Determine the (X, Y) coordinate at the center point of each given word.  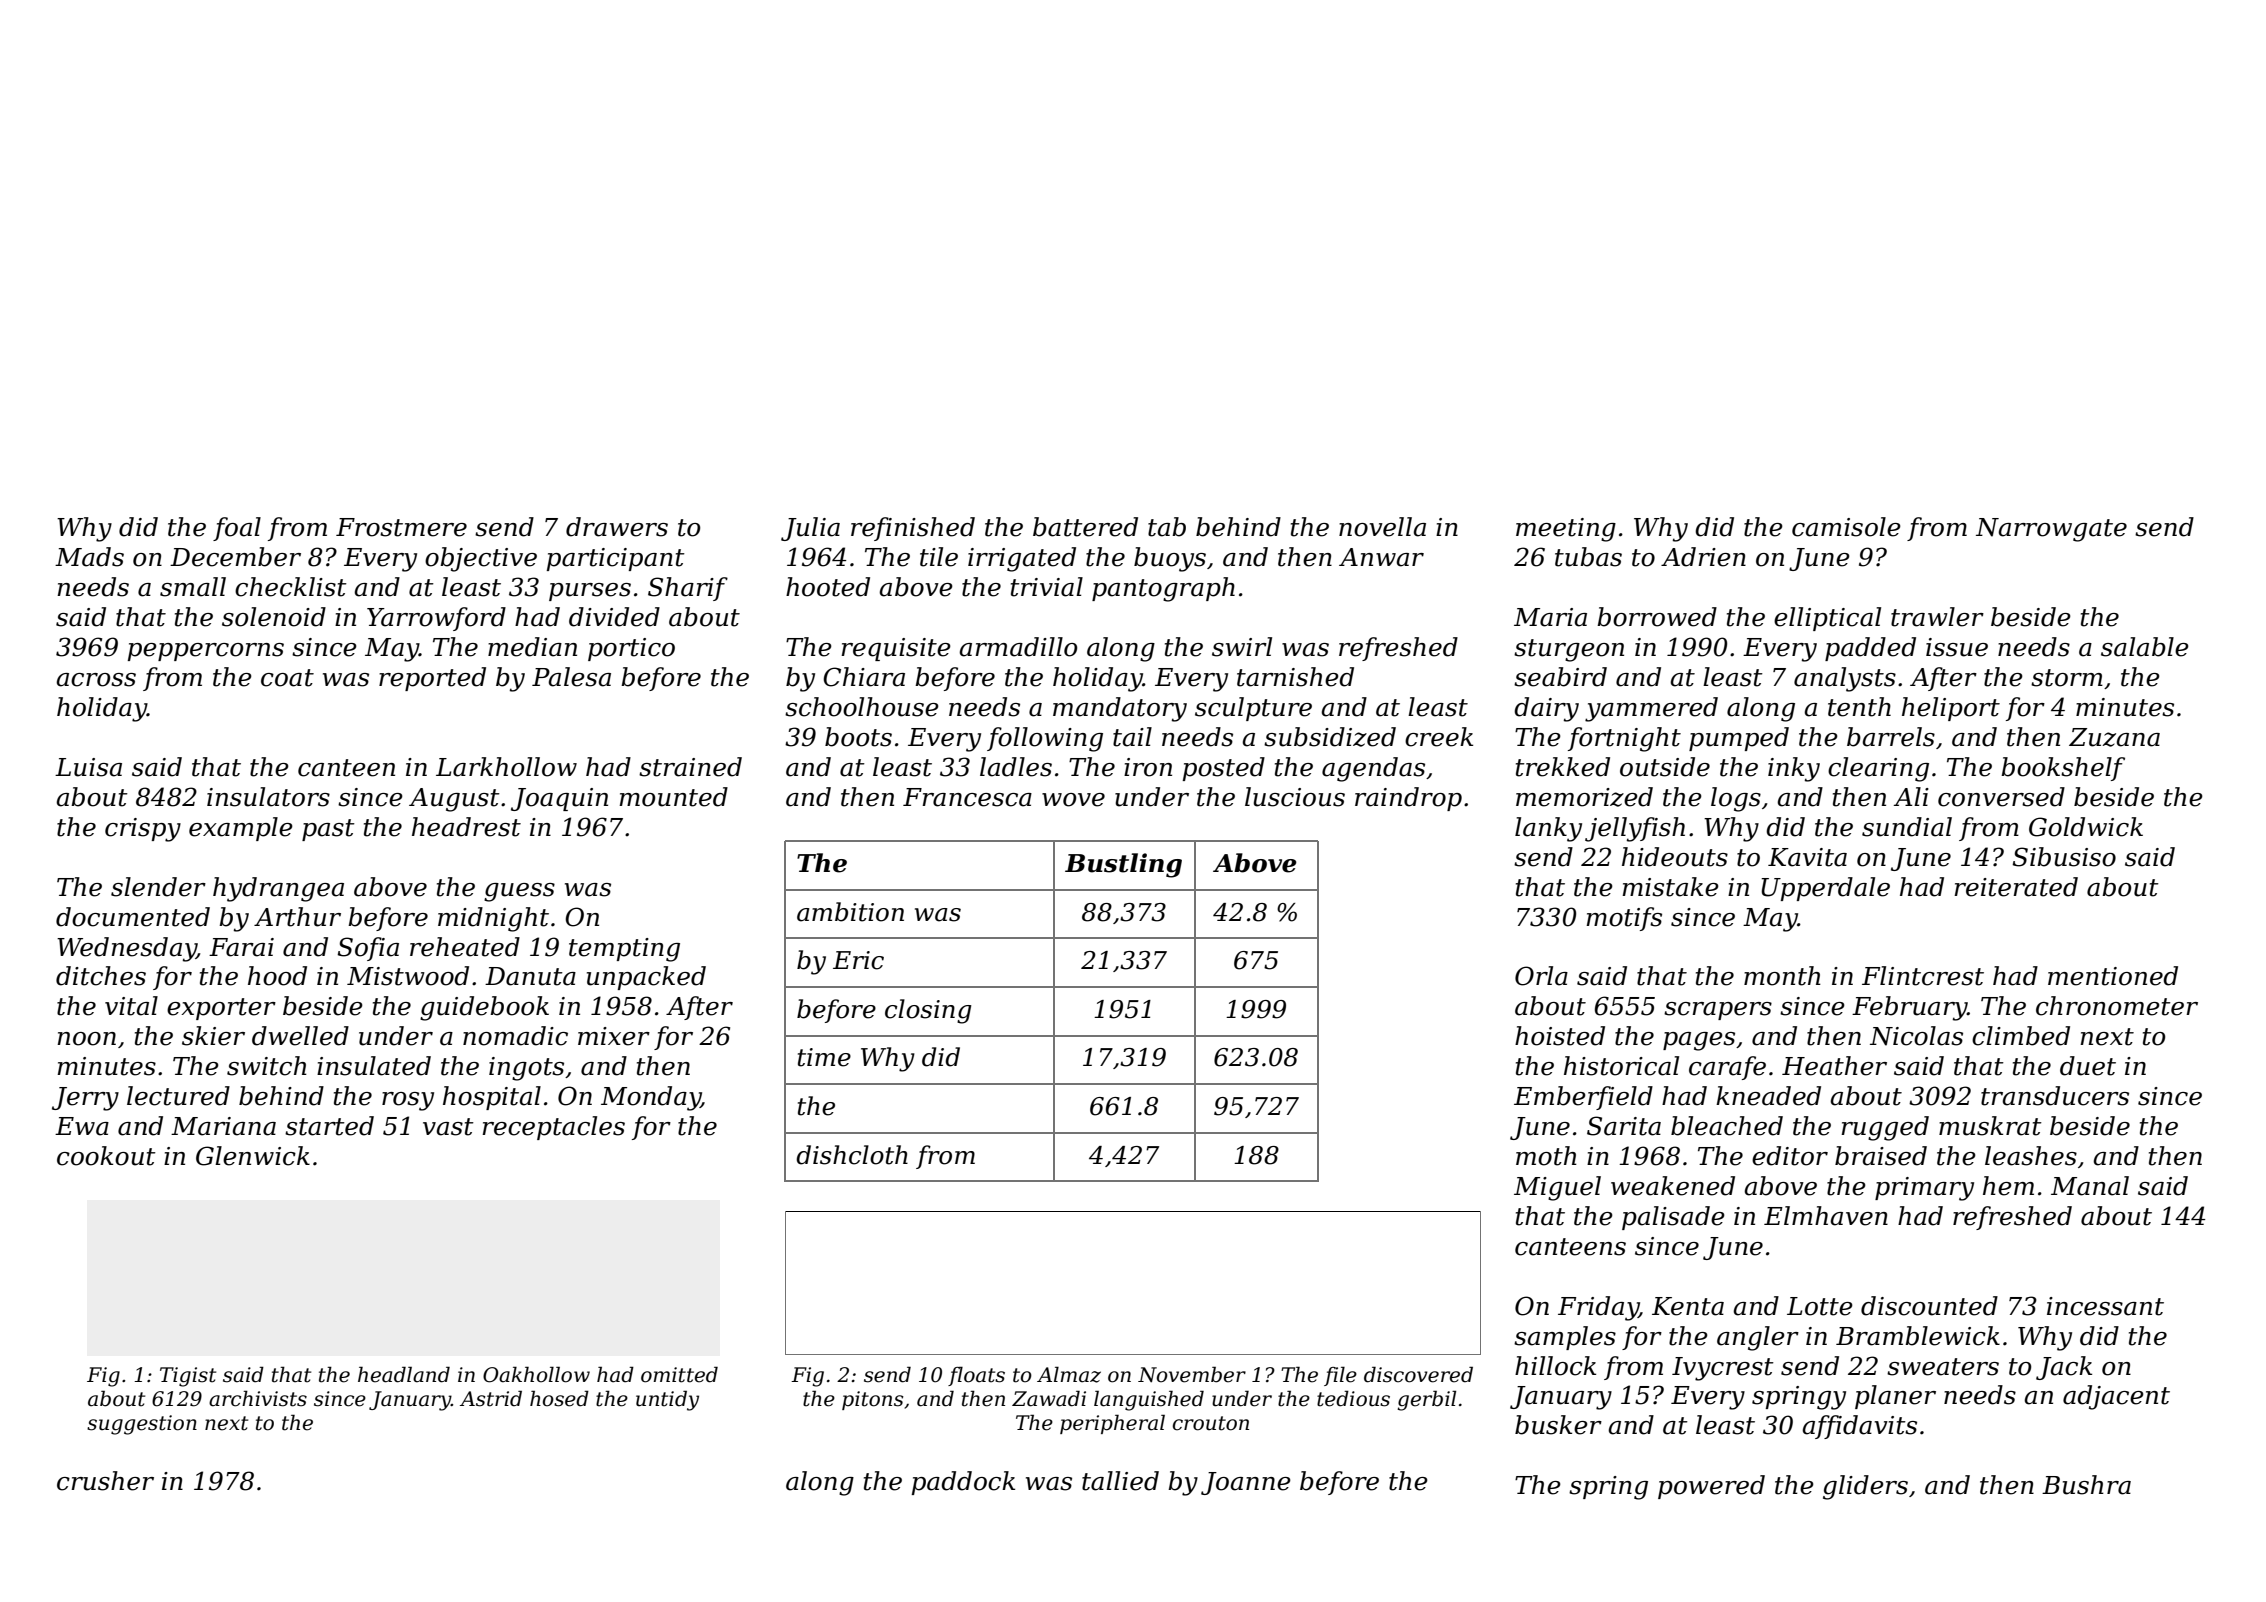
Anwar (1381, 557)
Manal (2090, 1186)
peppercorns (206, 652)
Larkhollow (506, 767)
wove (1073, 800)
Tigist (188, 1377)
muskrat (1990, 1126)
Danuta (530, 976)
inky (1794, 769)
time (824, 1057)
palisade (1673, 1218)
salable (2145, 647)
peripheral (1112, 1424)
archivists (258, 1398)
